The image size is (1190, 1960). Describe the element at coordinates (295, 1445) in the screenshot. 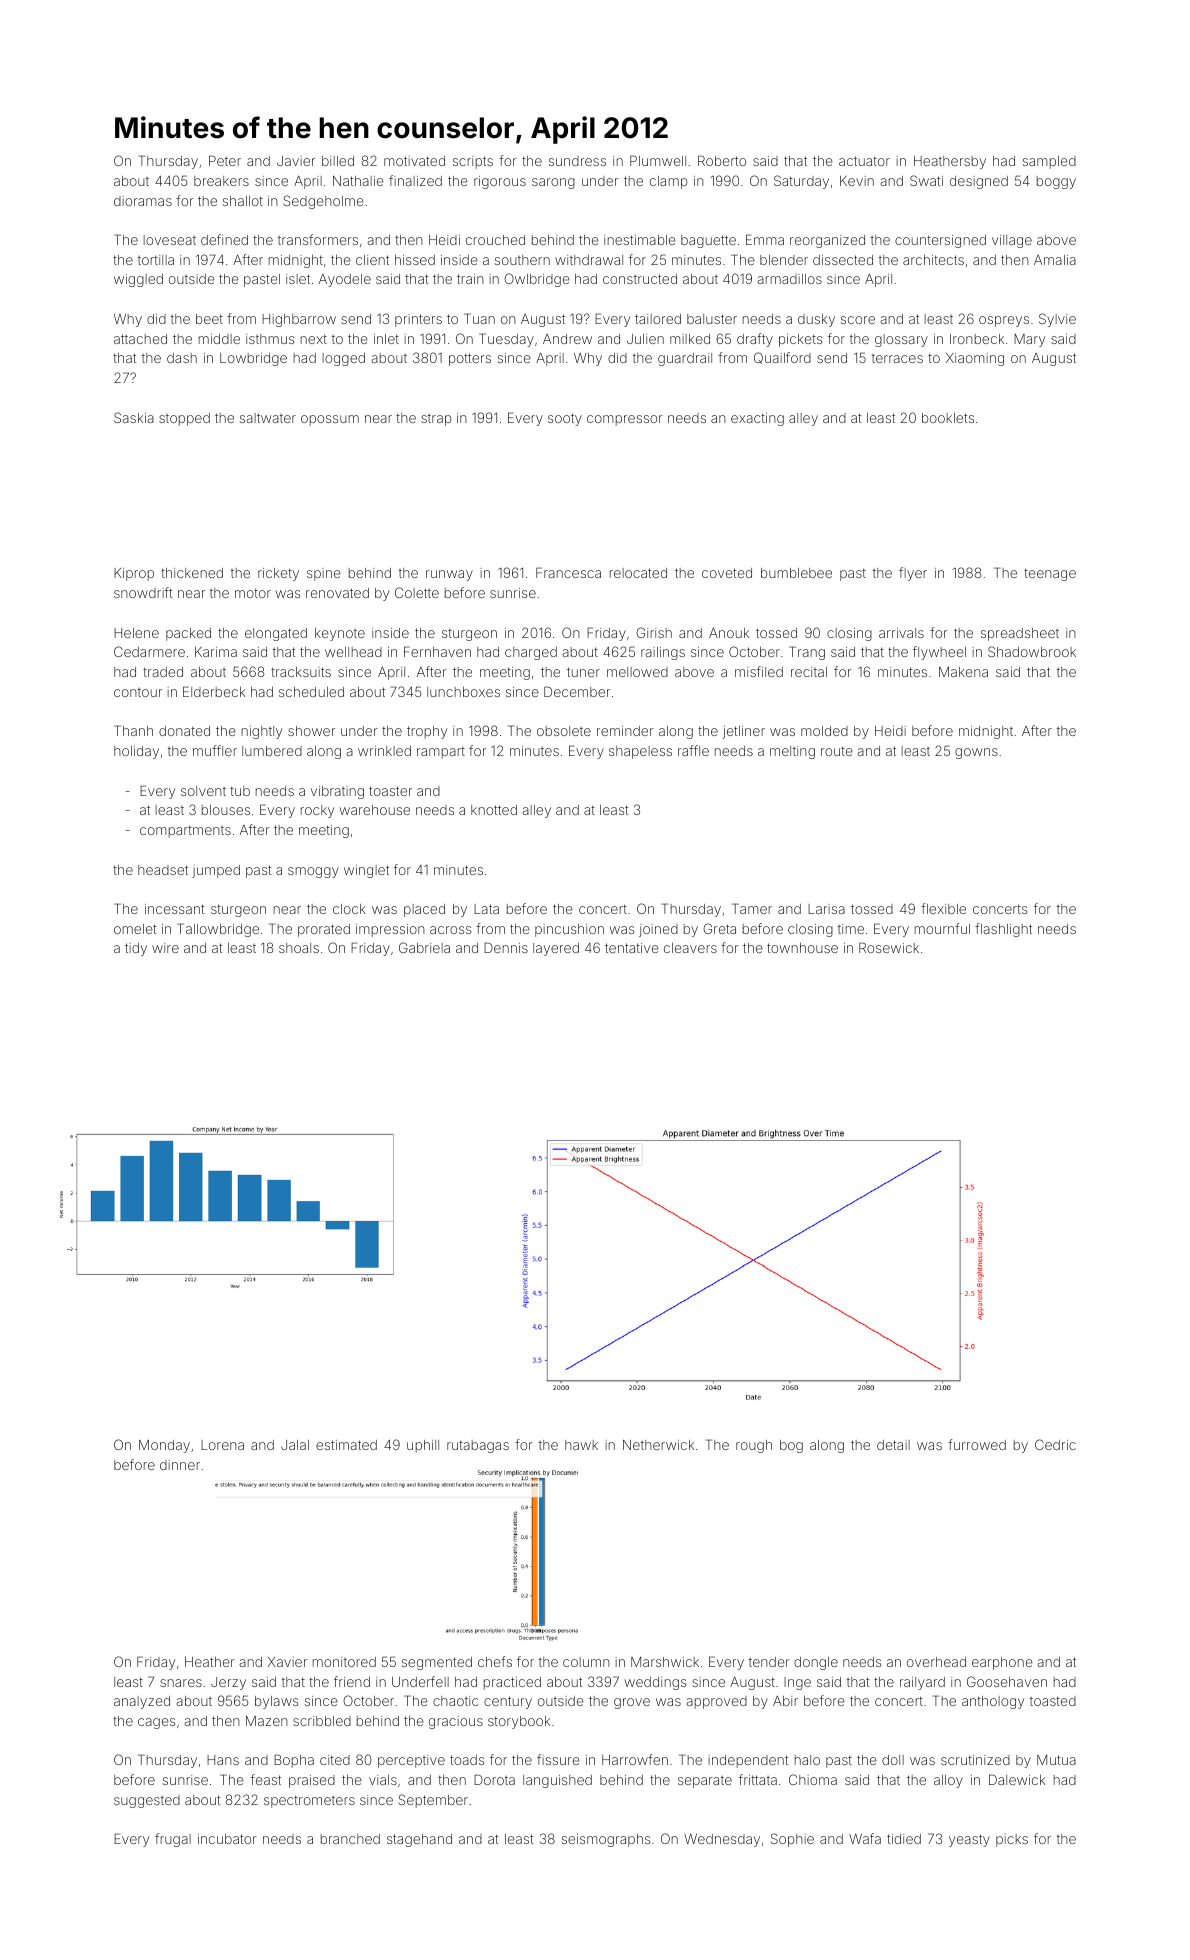

I see `Jalal` at that location.
